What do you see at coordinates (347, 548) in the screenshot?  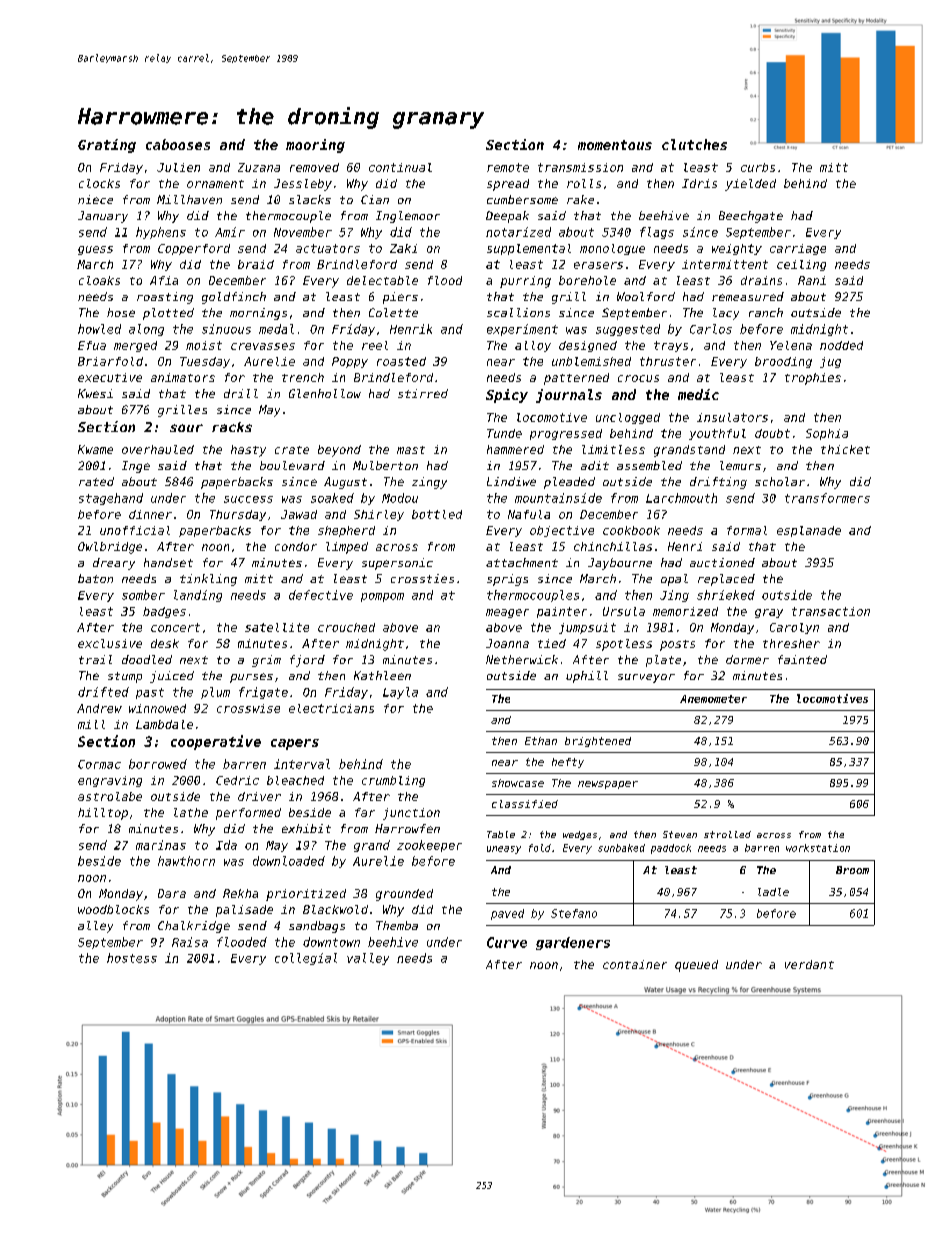 I see `limped` at bounding box center [347, 548].
